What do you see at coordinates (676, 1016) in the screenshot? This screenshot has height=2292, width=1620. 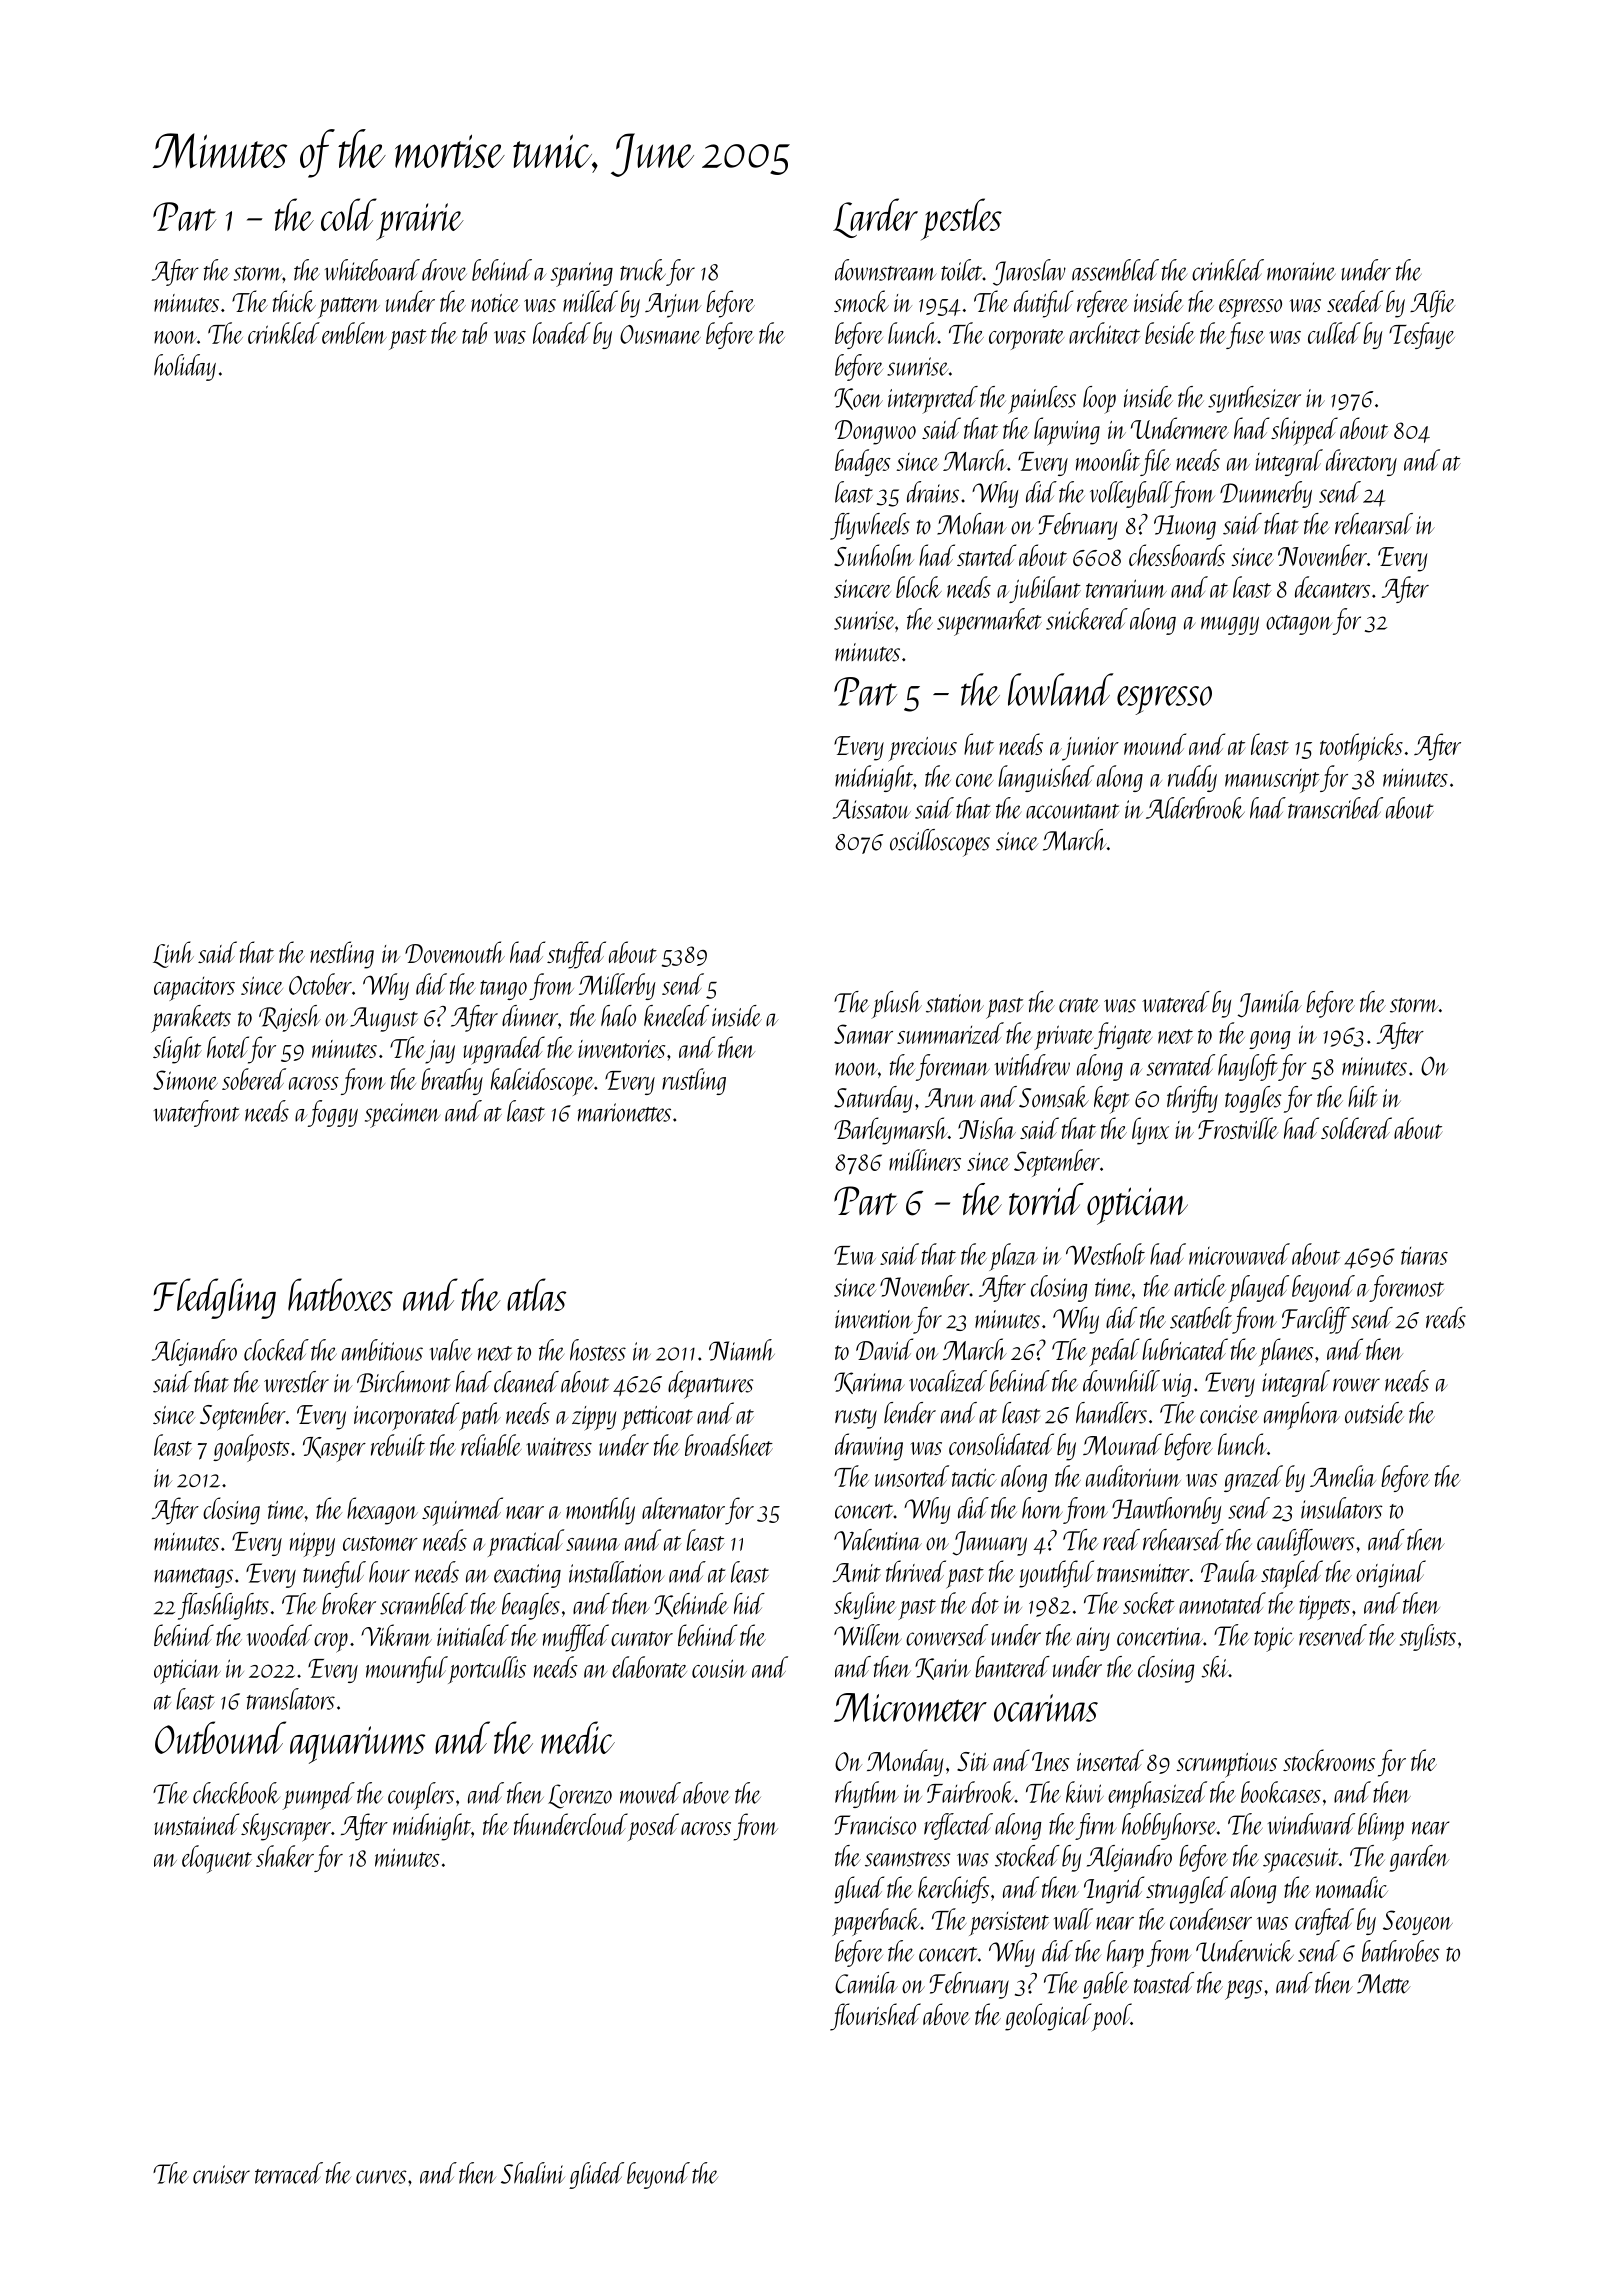 I see `kneeled` at bounding box center [676, 1016].
